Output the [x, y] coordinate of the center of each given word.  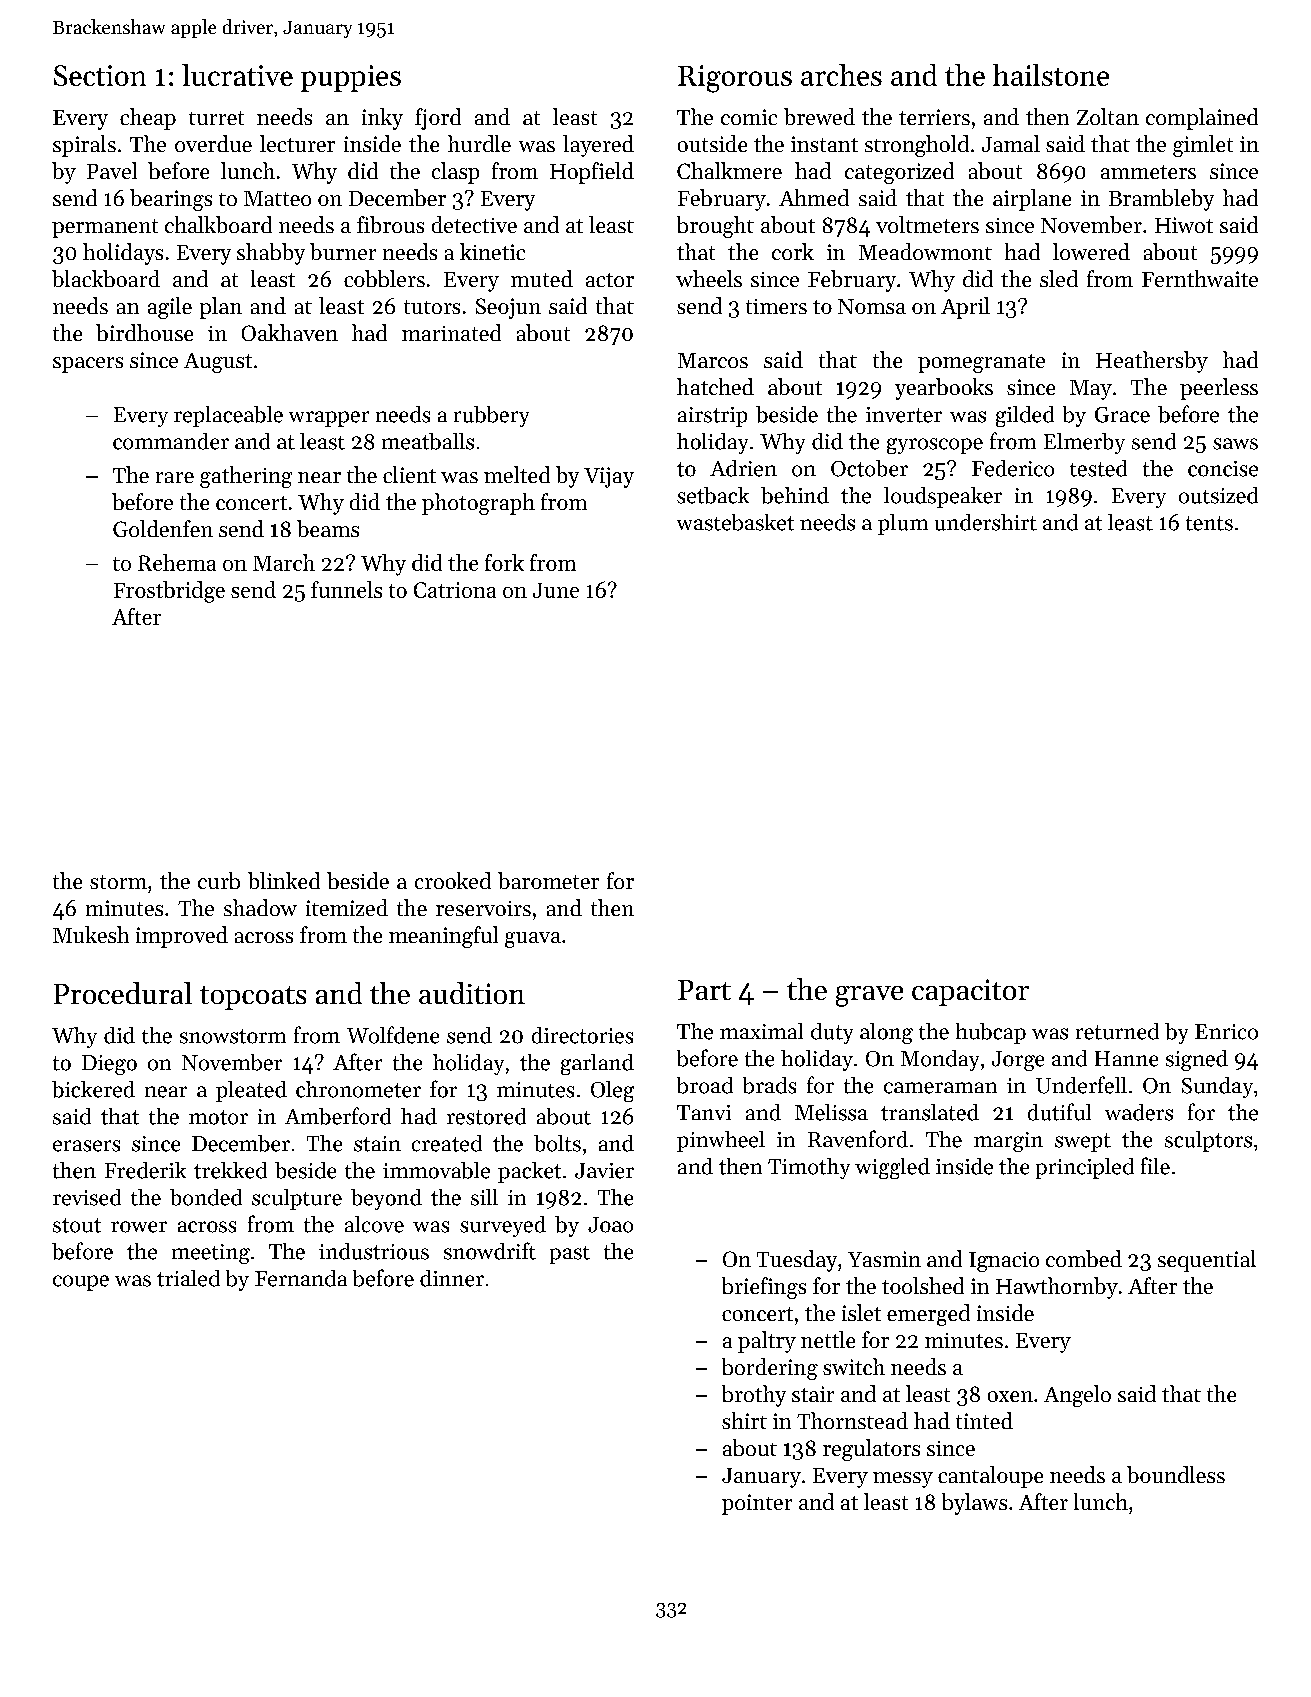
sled [1059, 278]
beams [328, 528]
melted [517, 474]
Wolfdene [393, 1035]
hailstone [1051, 75]
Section [100, 75]
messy [903, 1480]
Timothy [809, 1168]
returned [1117, 1031]
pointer [757, 1504]
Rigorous [735, 79]
